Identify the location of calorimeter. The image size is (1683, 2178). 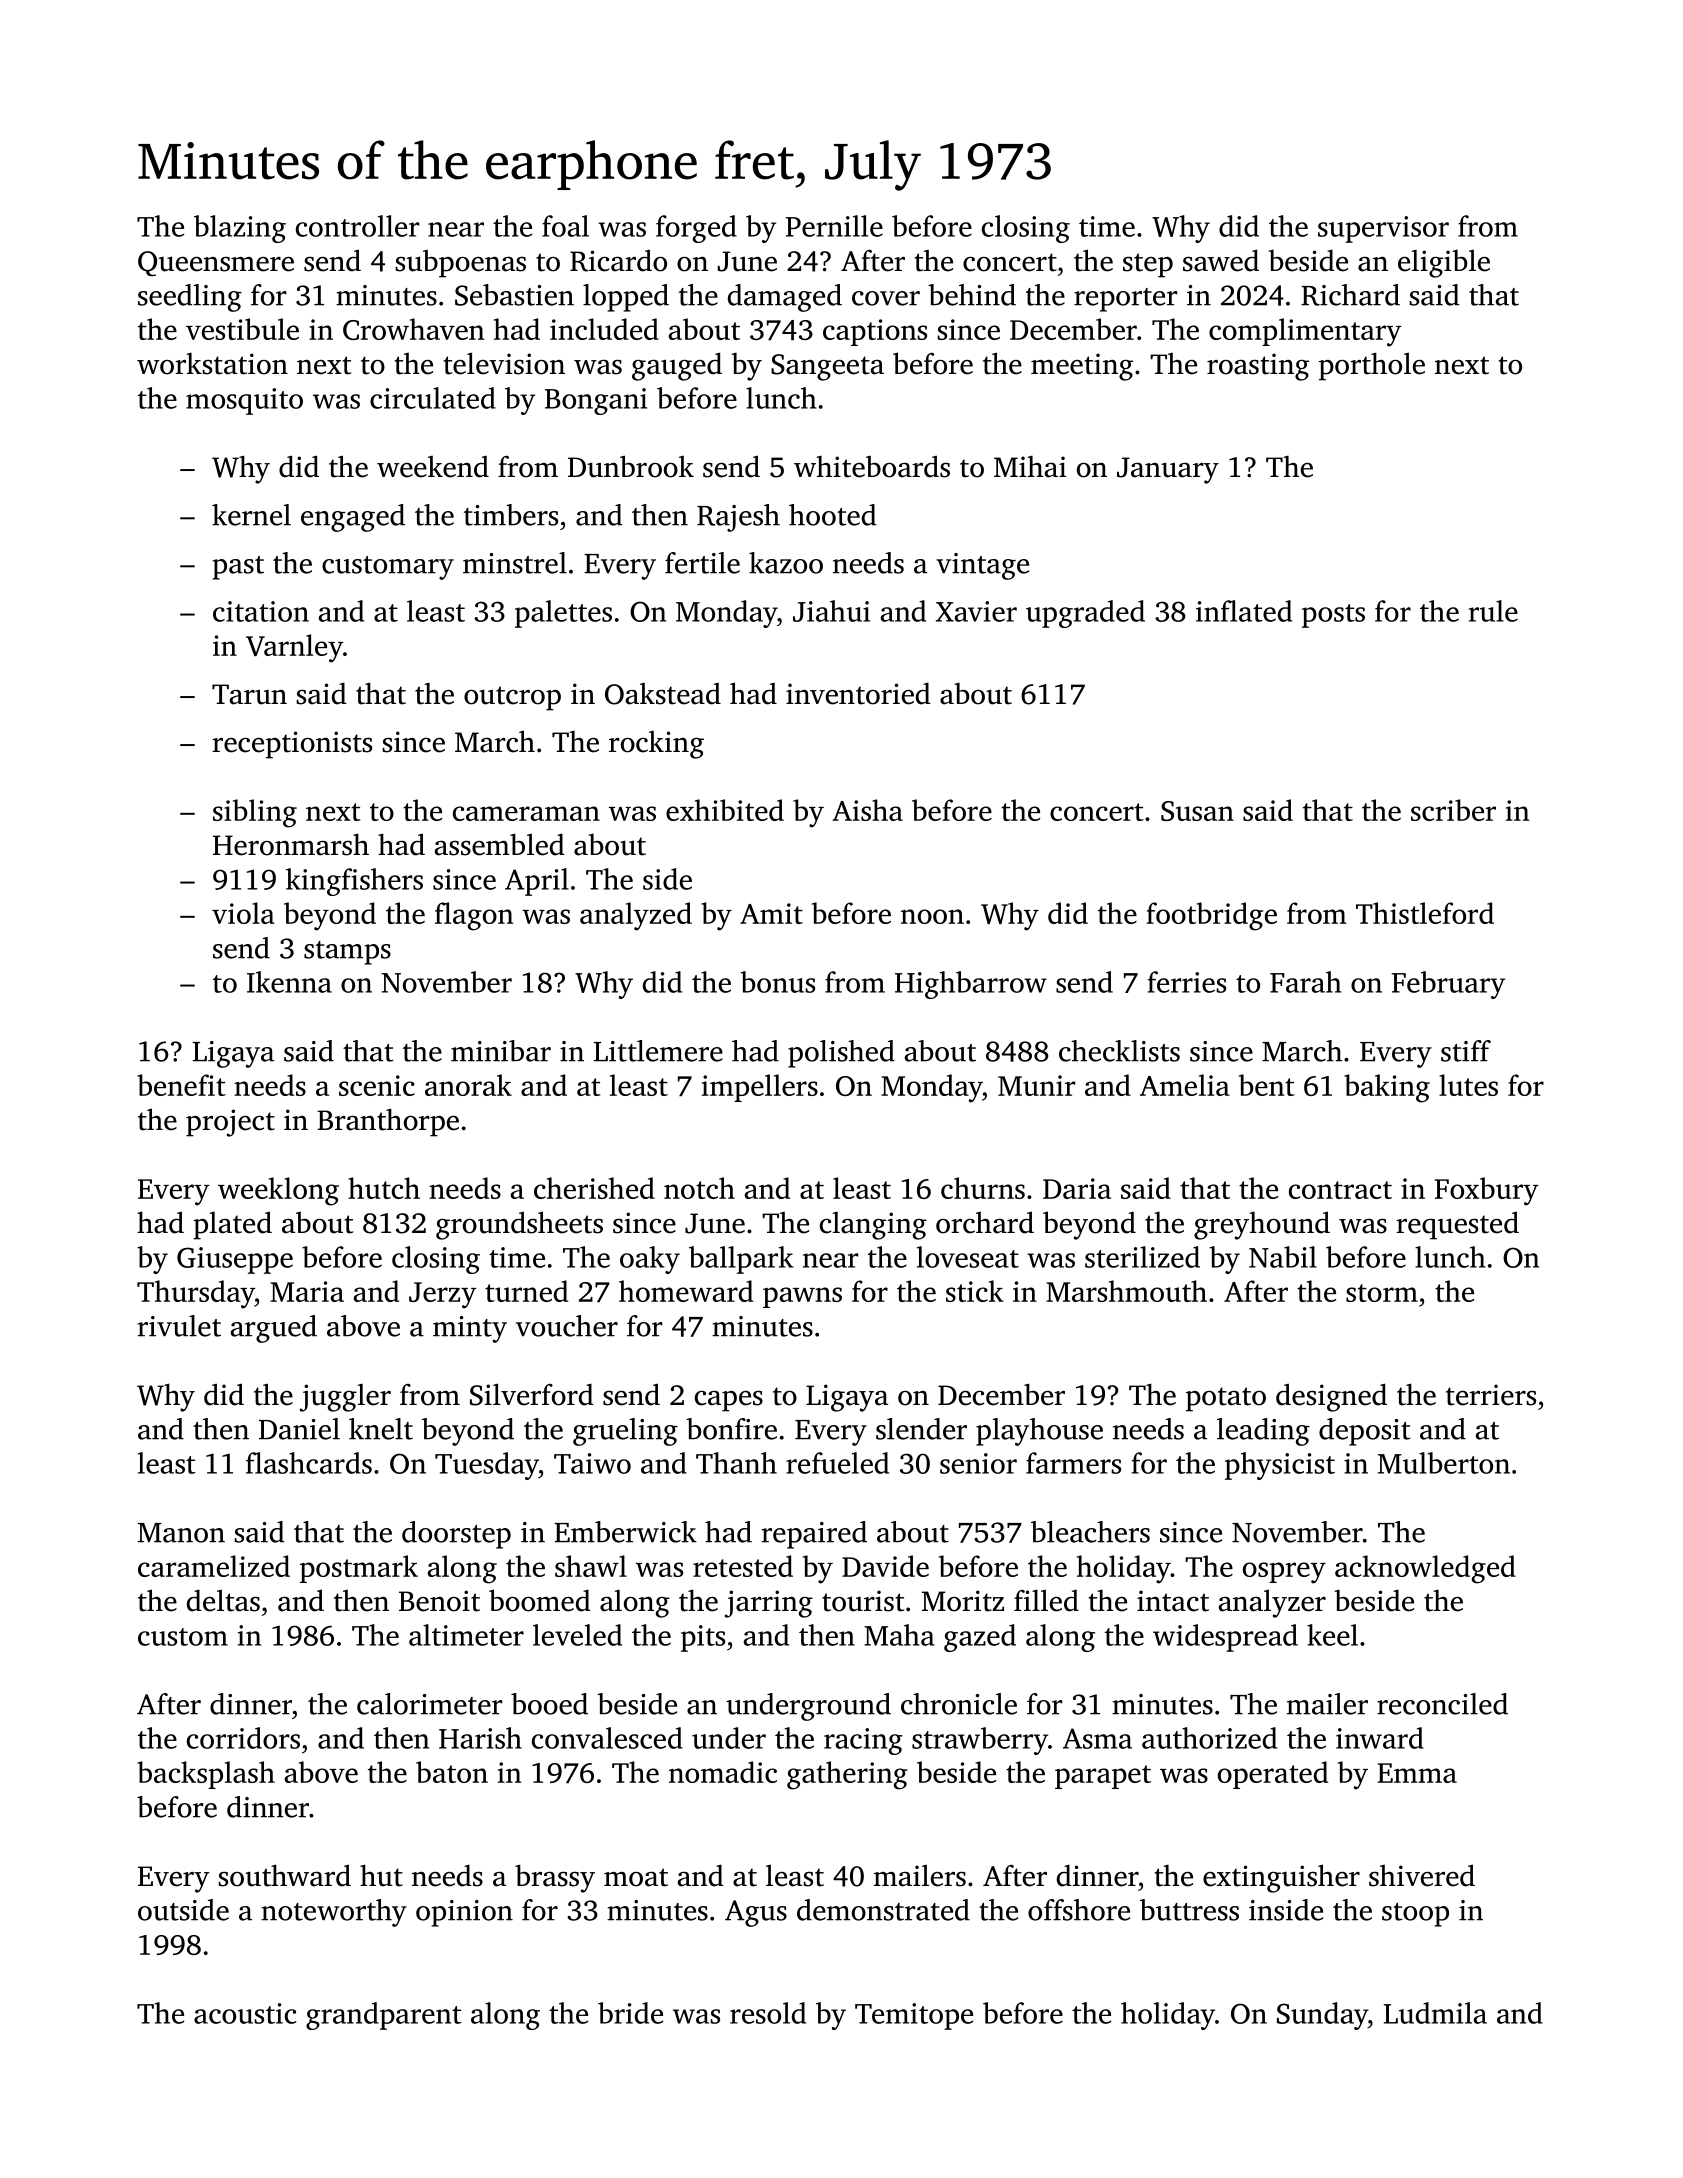
(430, 1704).
